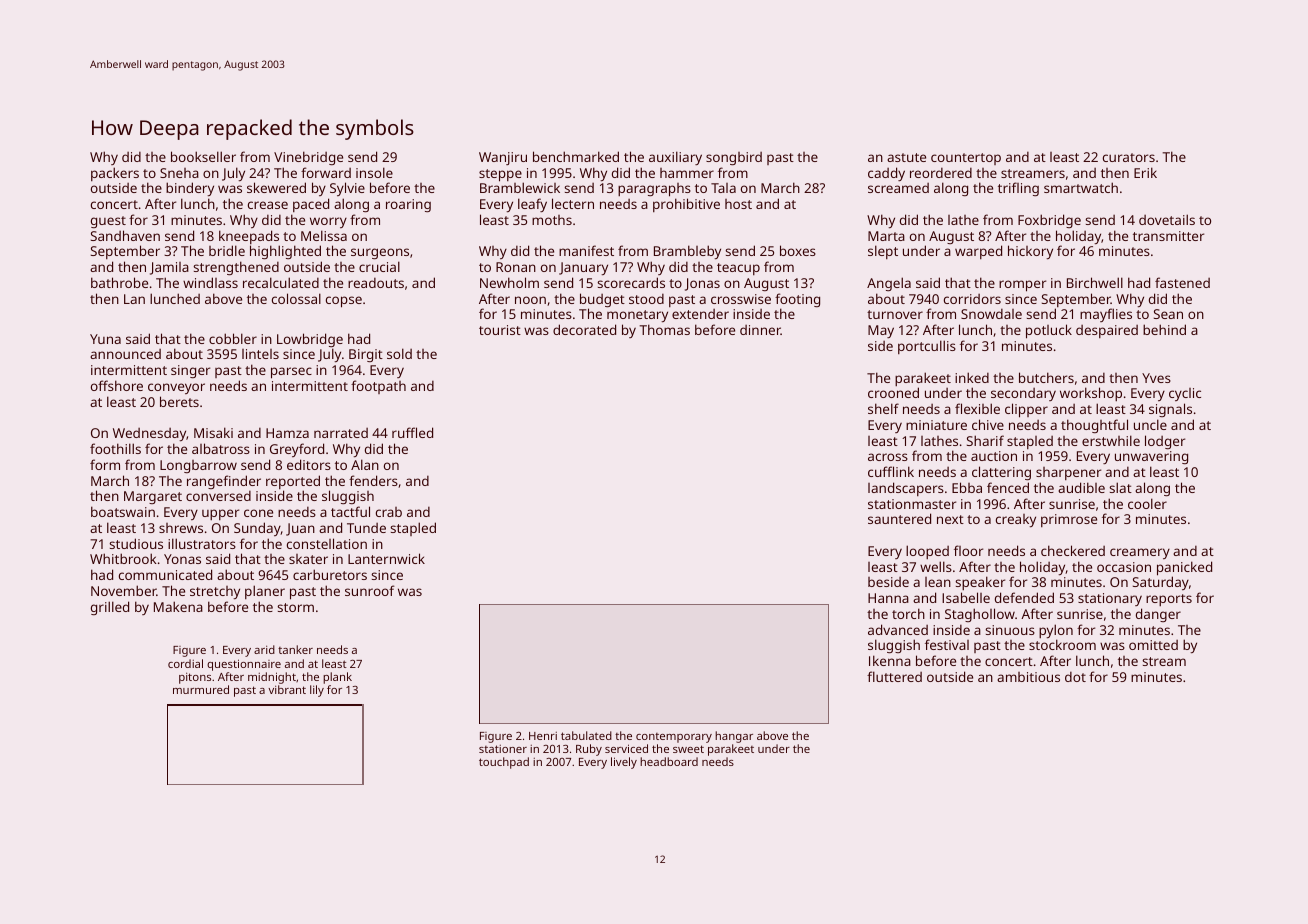 The width and height of the document is (1308, 924). Describe the element at coordinates (504, 763) in the document. I see `touchpad` at that location.
